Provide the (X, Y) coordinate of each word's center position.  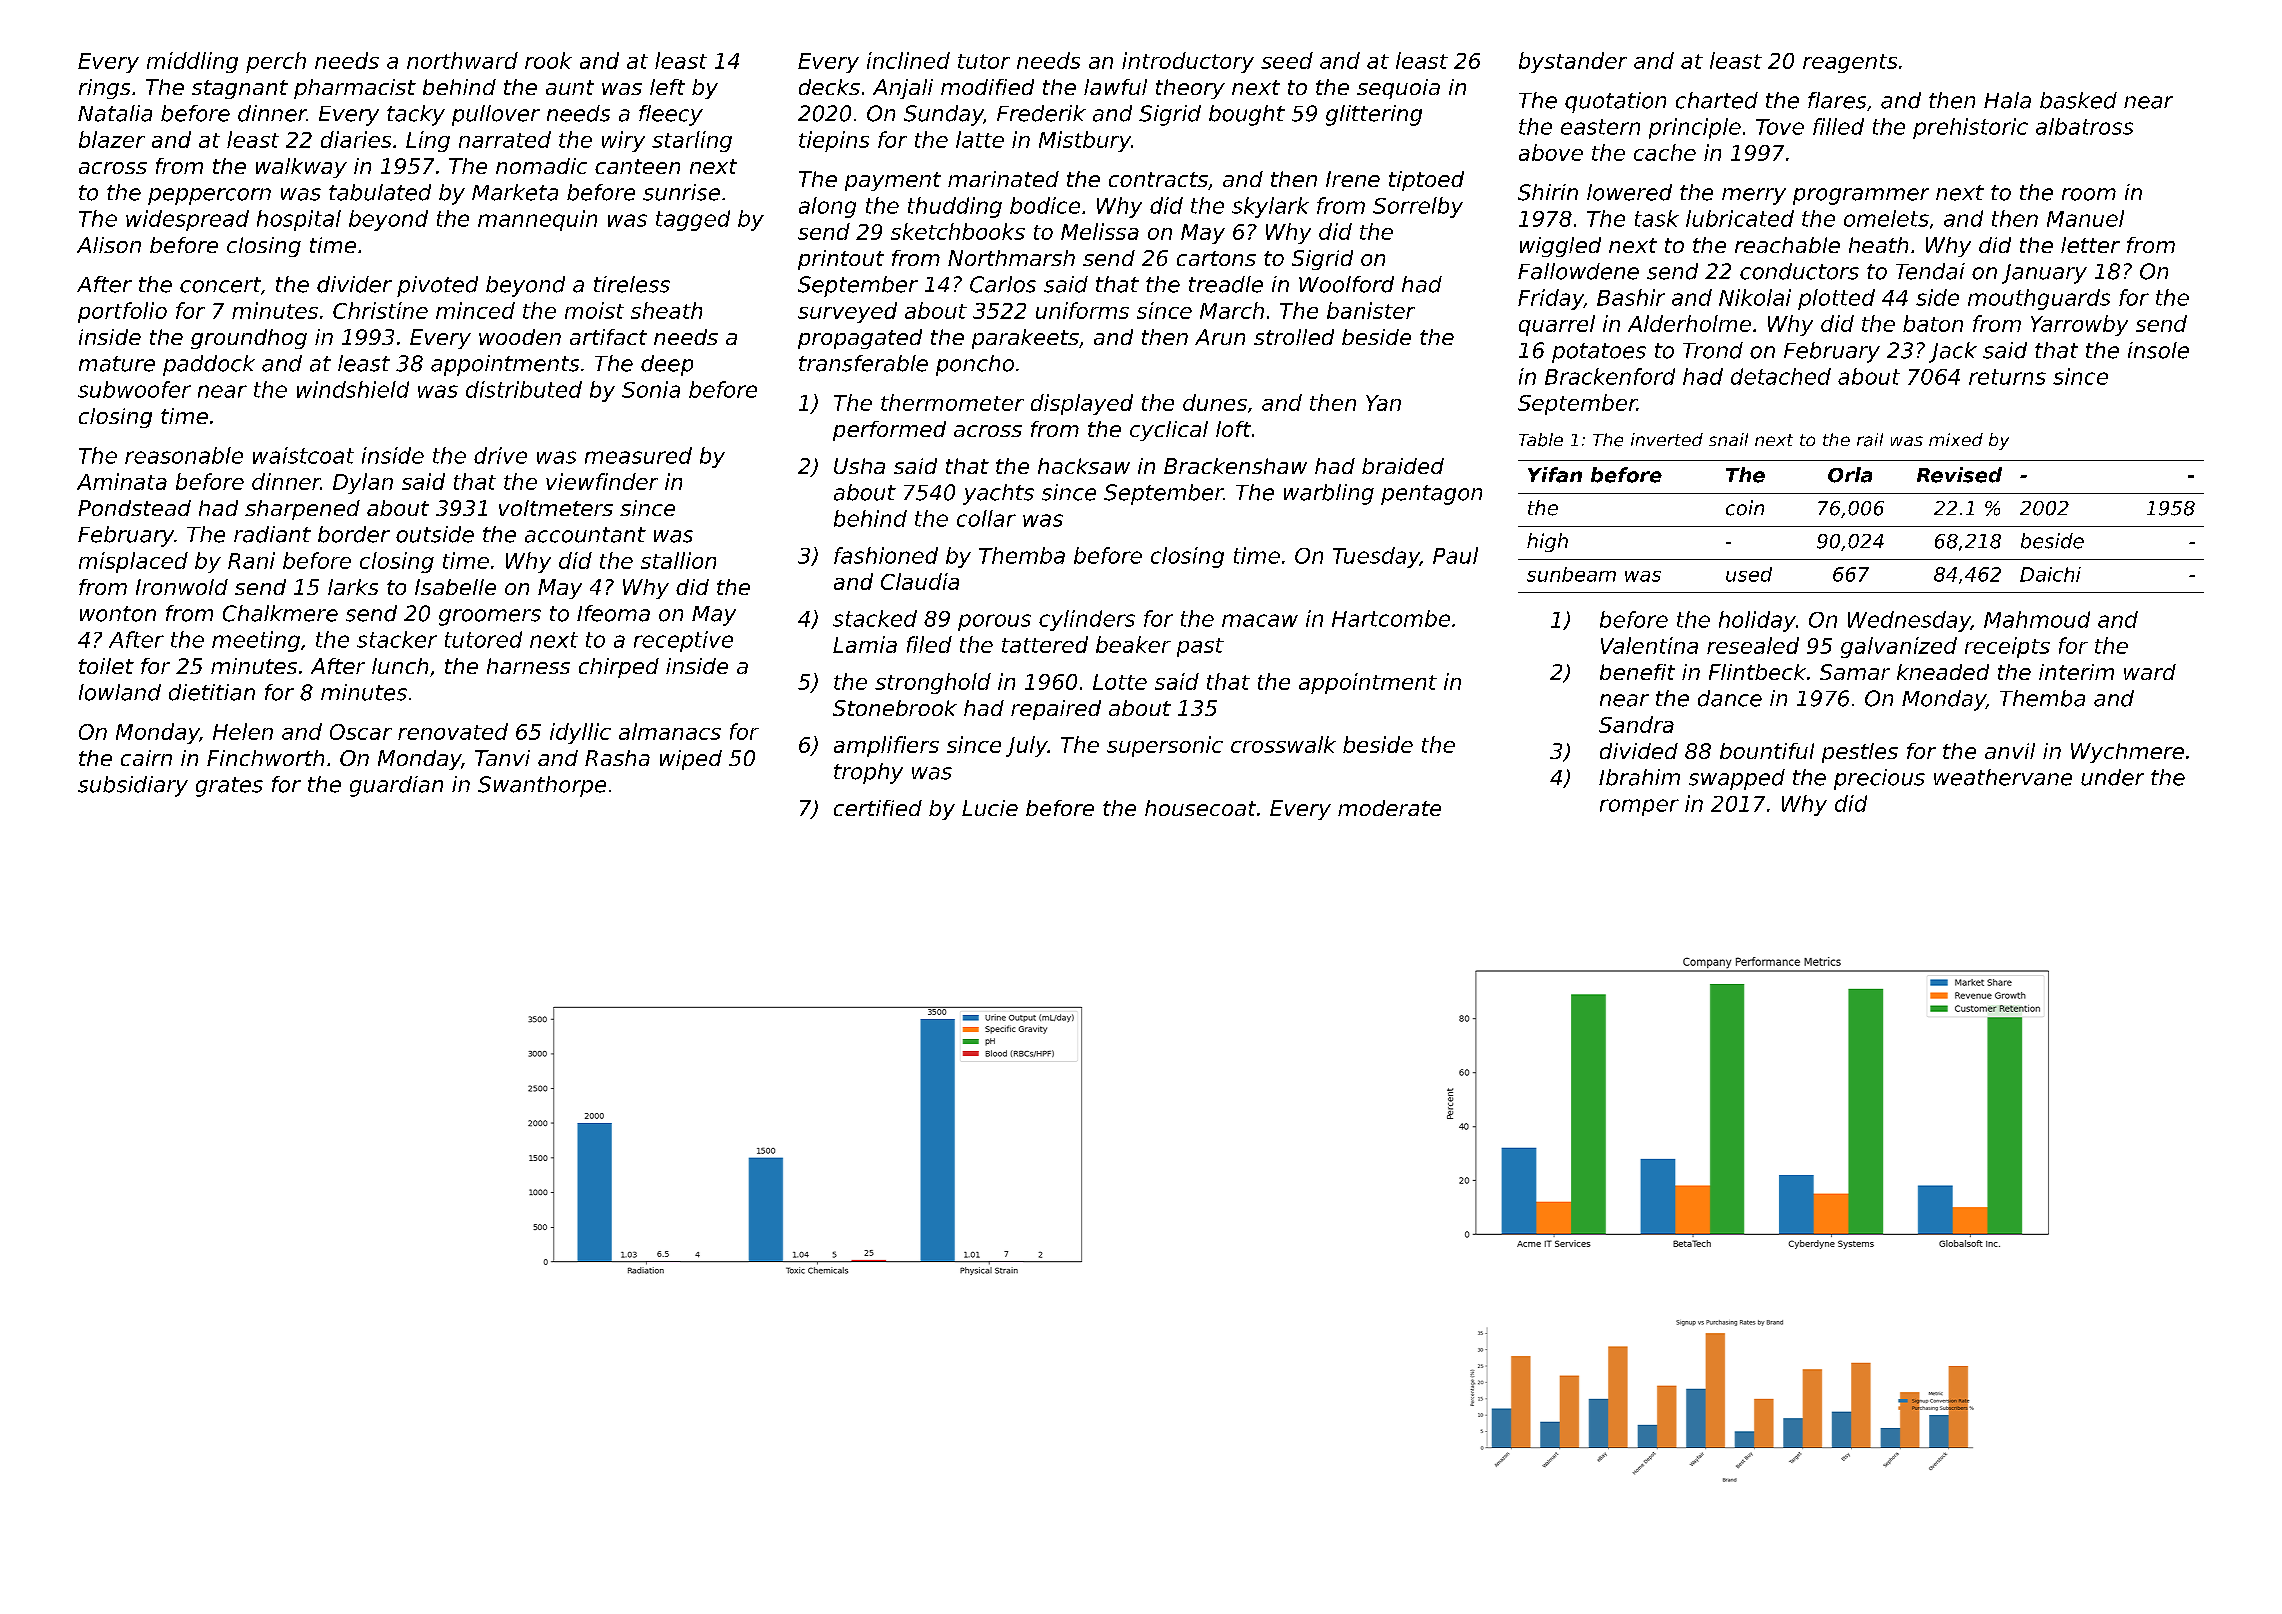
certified (878, 808)
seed (1287, 60)
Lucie (990, 808)
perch (276, 62)
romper (1639, 807)
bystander (1573, 62)
